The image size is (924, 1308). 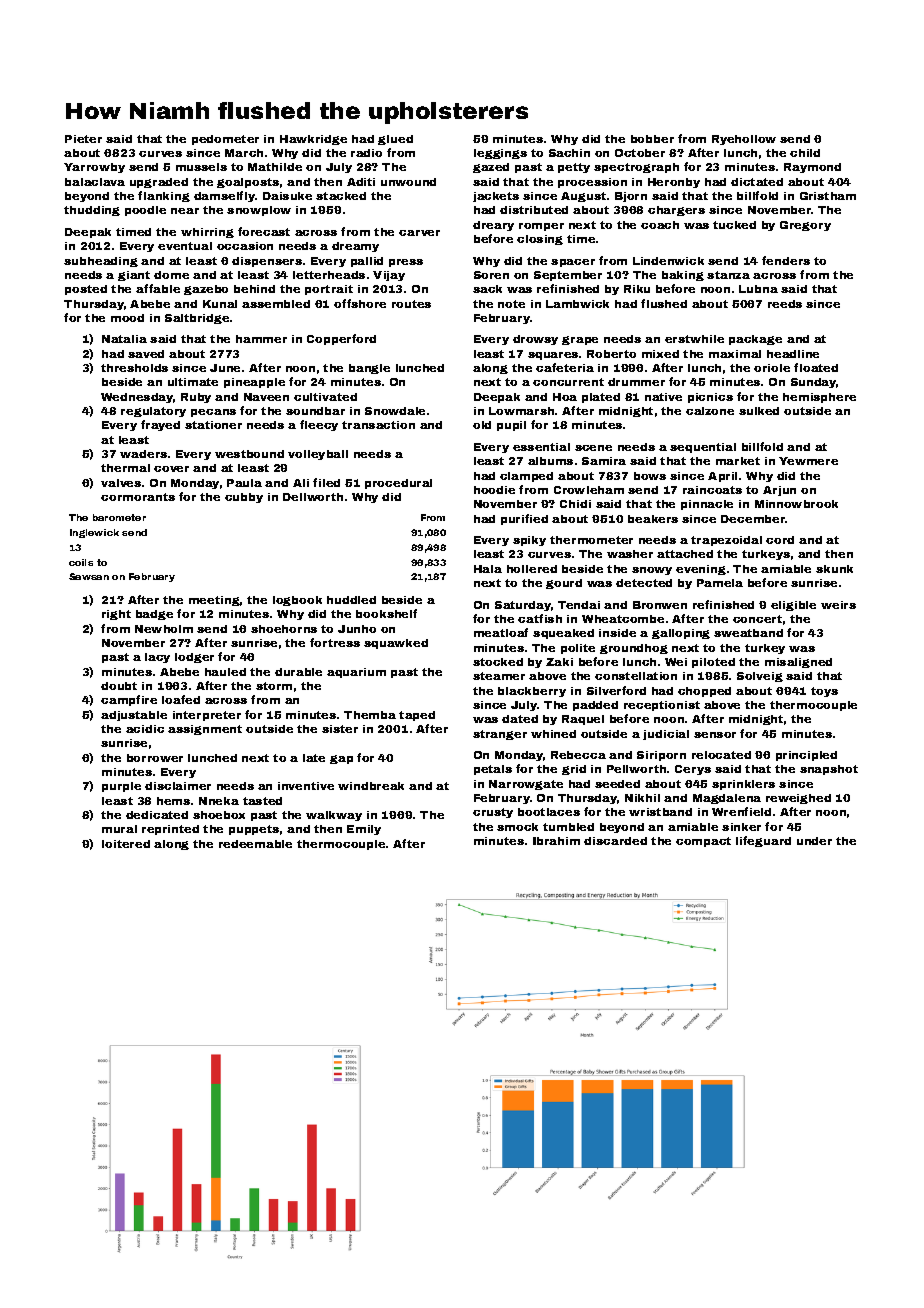 I want to click on mood, so click(x=127, y=318).
